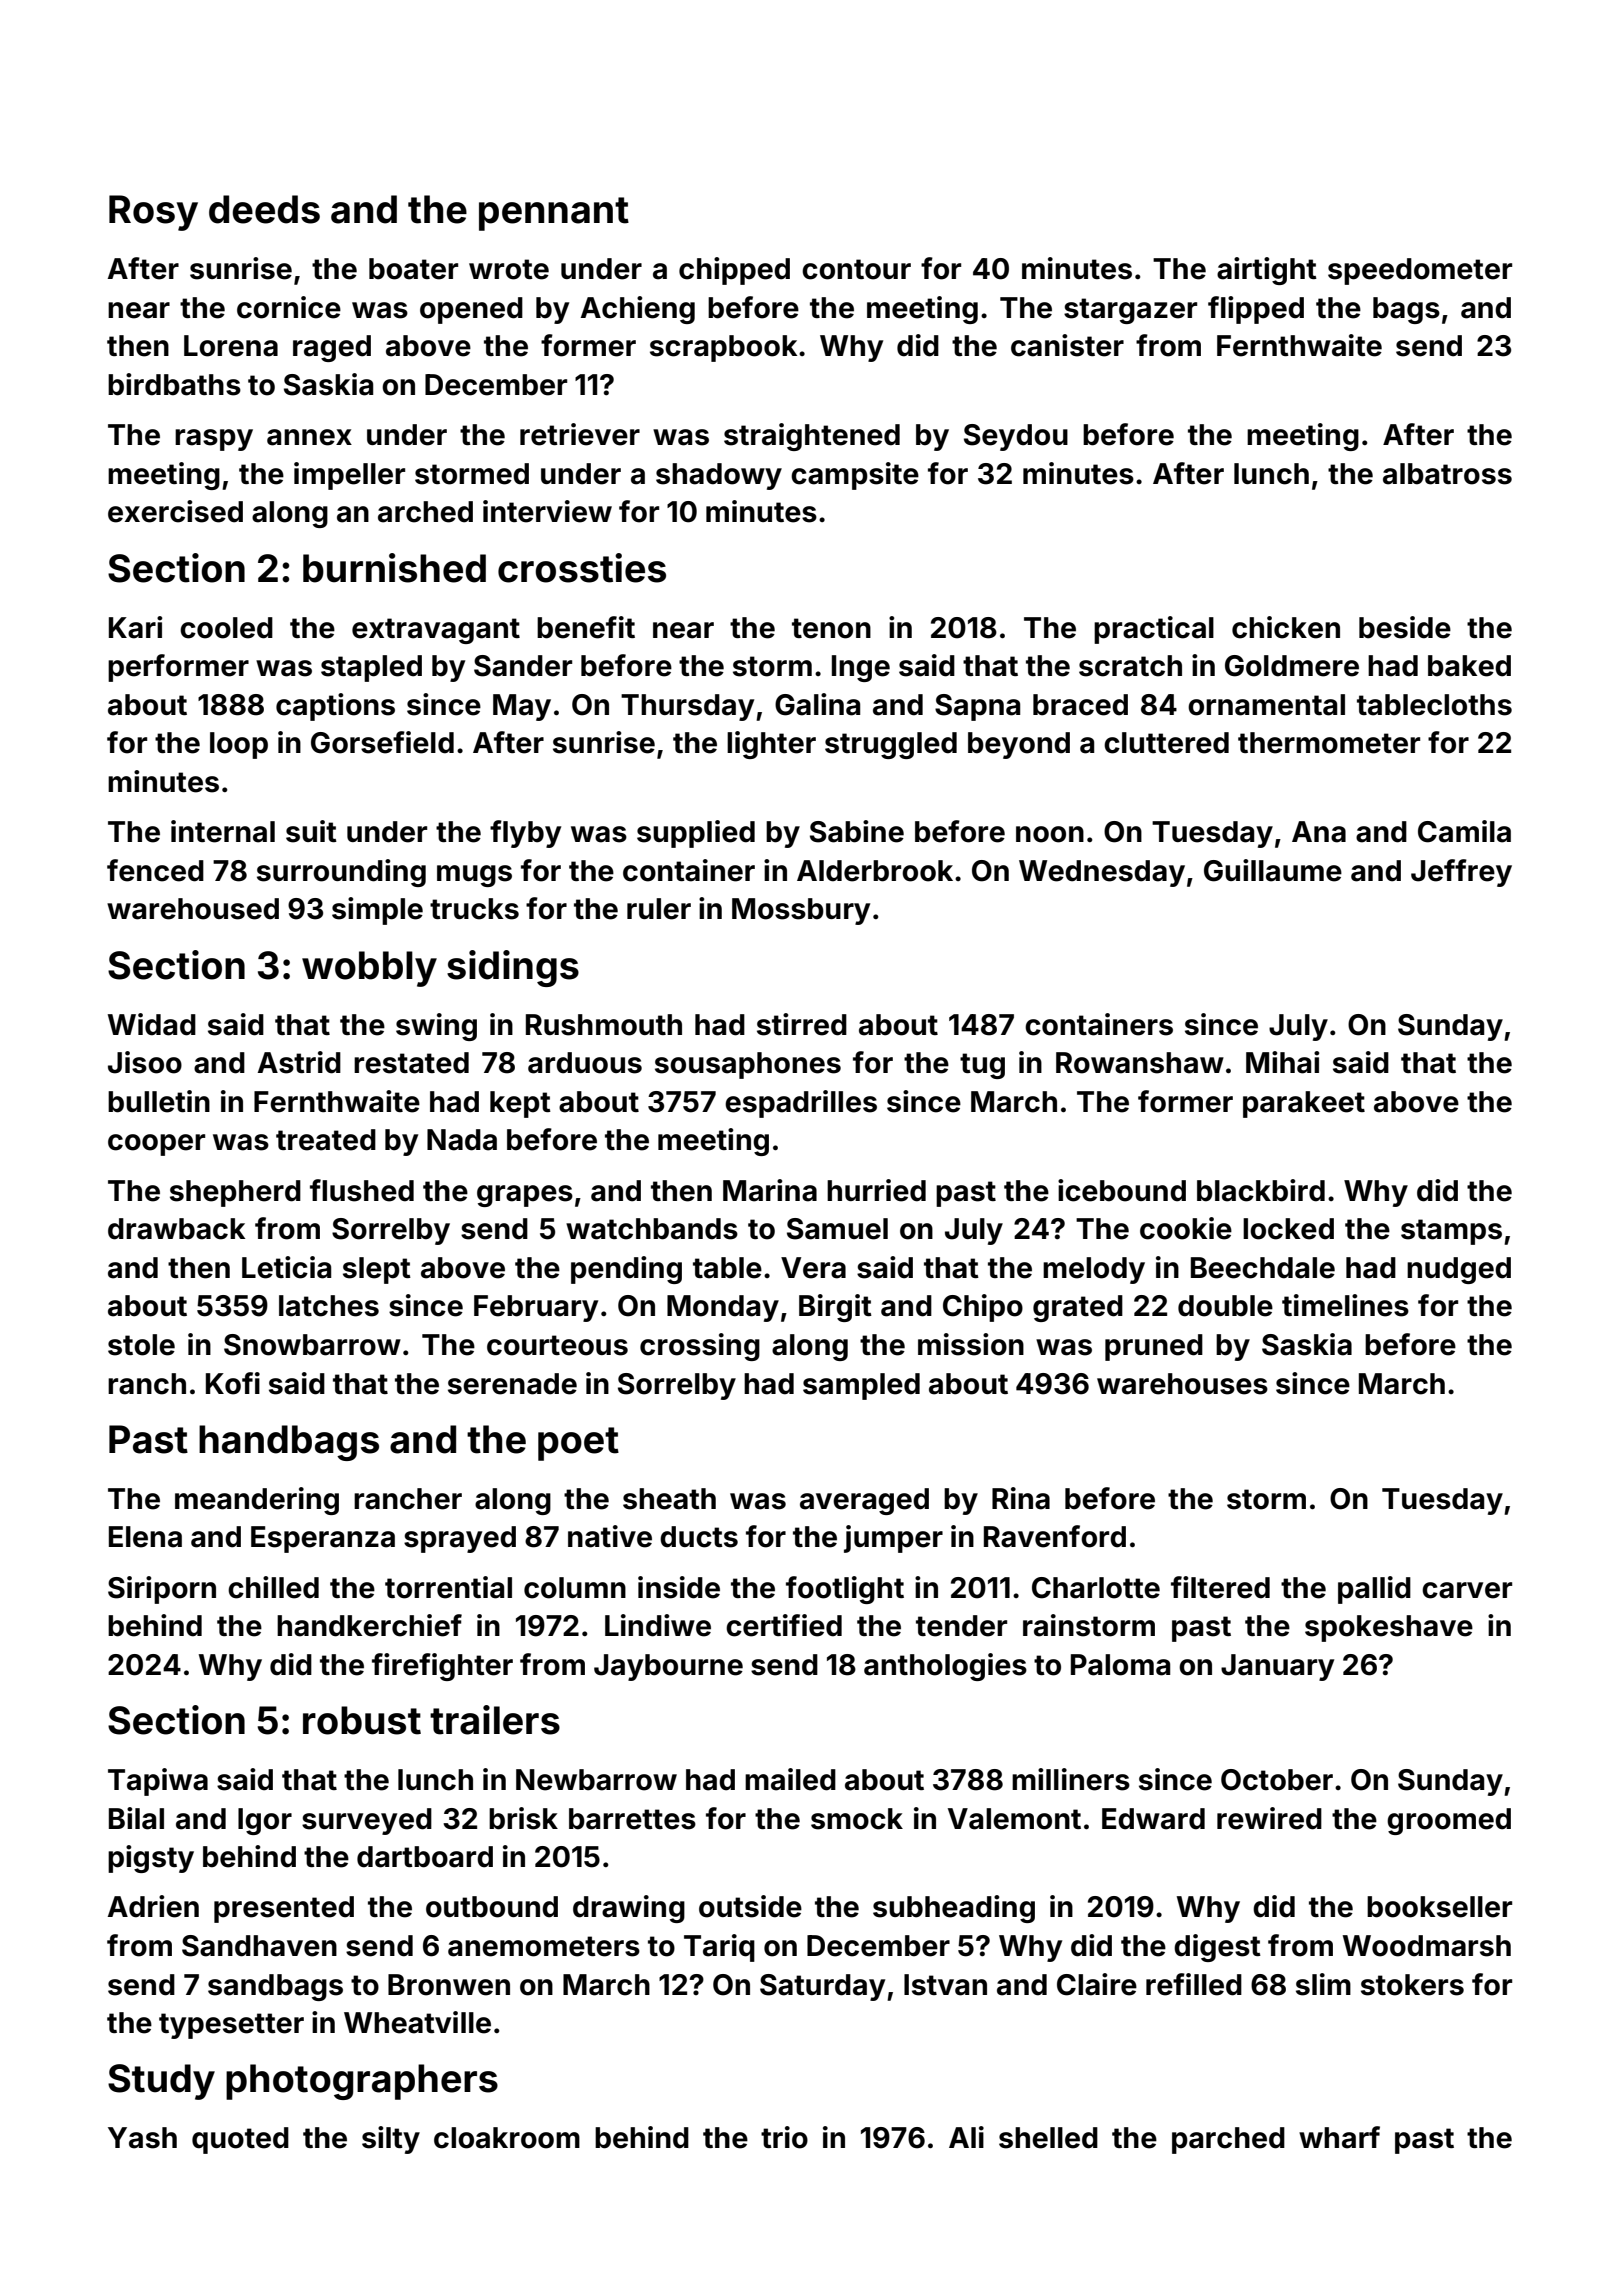 The image size is (1620, 2292). I want to click on handkerchief, so click(369, 1625).
